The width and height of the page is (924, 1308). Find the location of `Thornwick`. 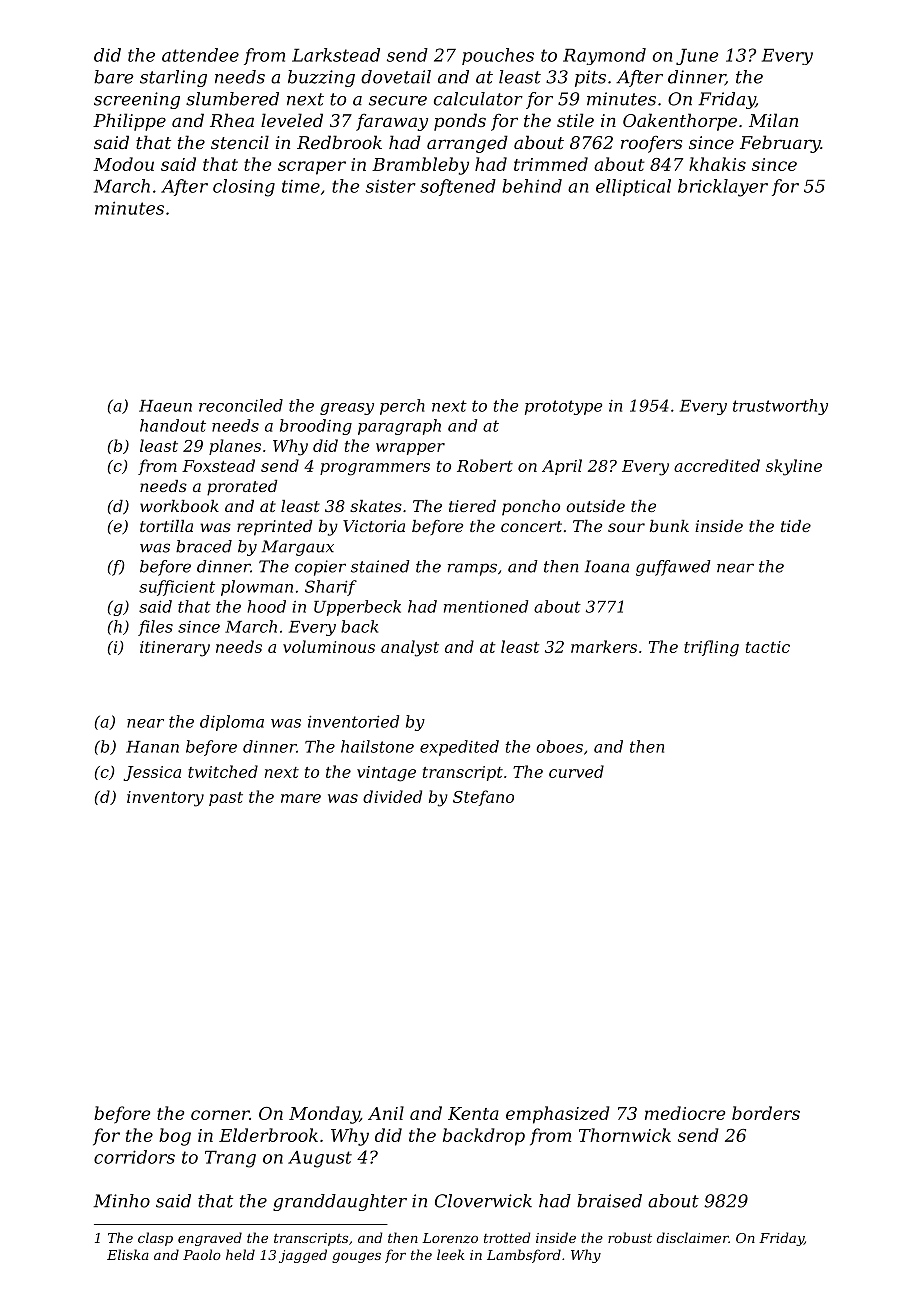

Thornwick is located at coordinates (625, 1135).
